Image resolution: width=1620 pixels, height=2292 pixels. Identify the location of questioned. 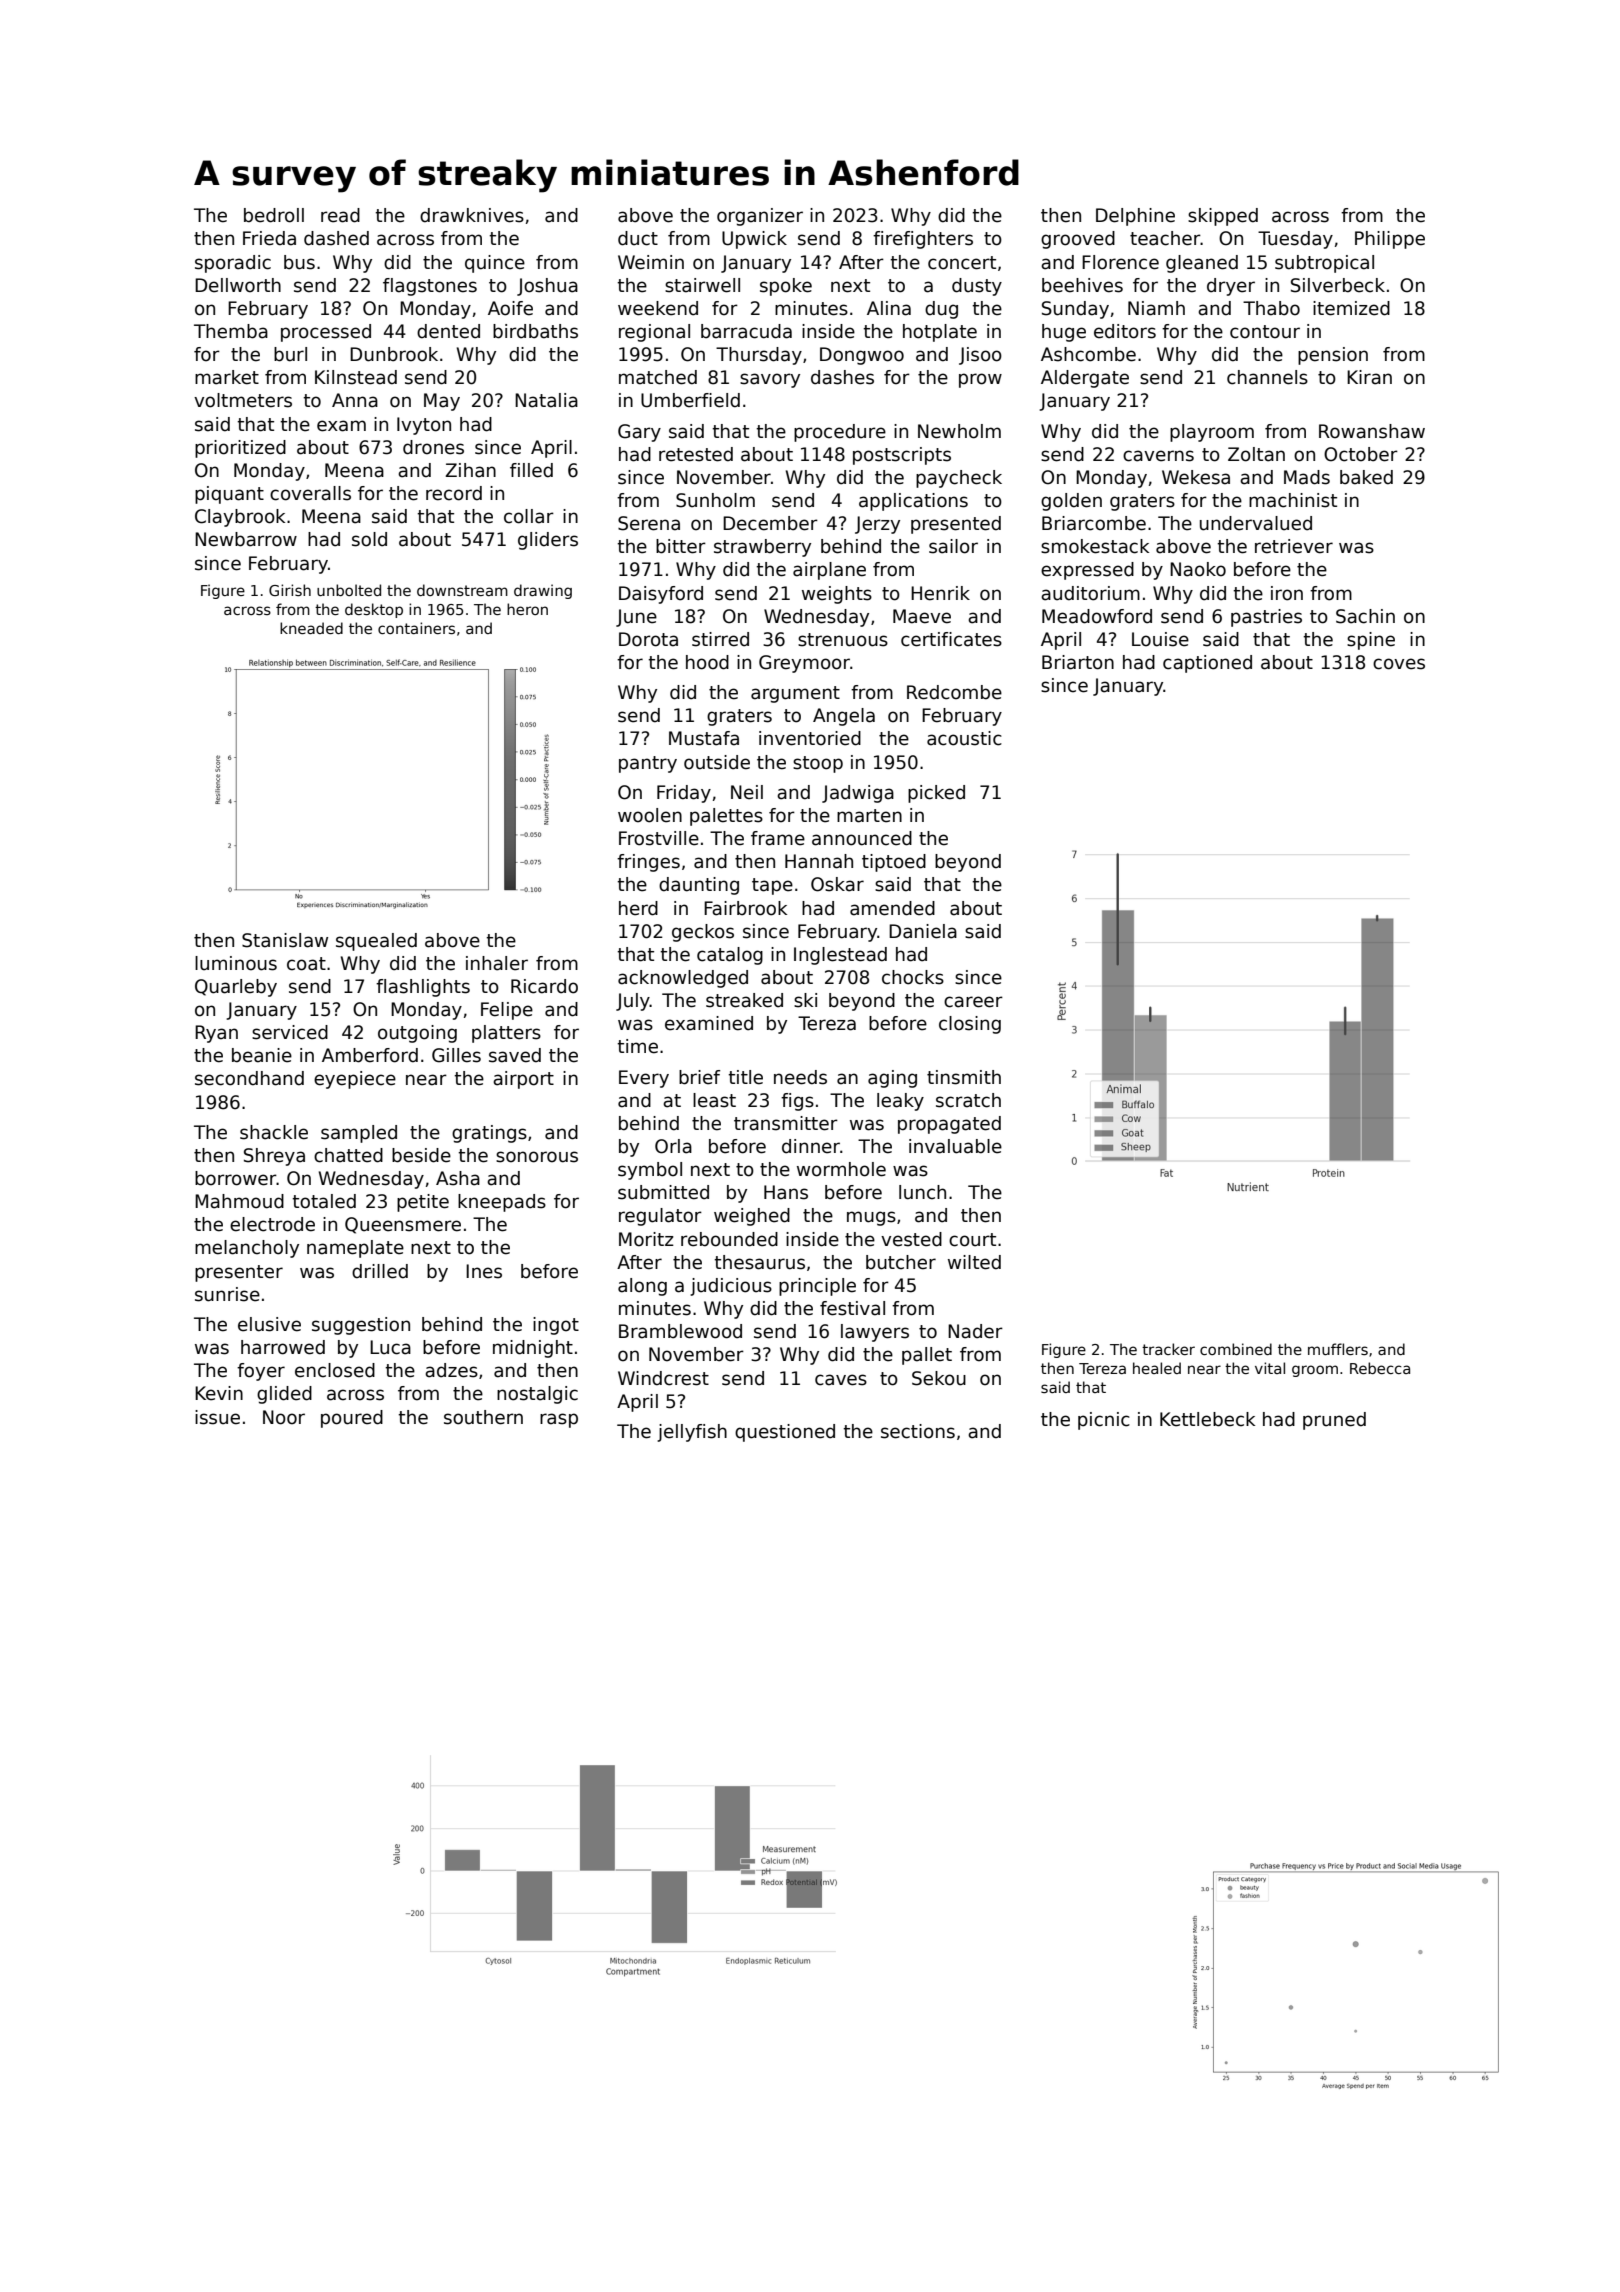
(785, 1433).
